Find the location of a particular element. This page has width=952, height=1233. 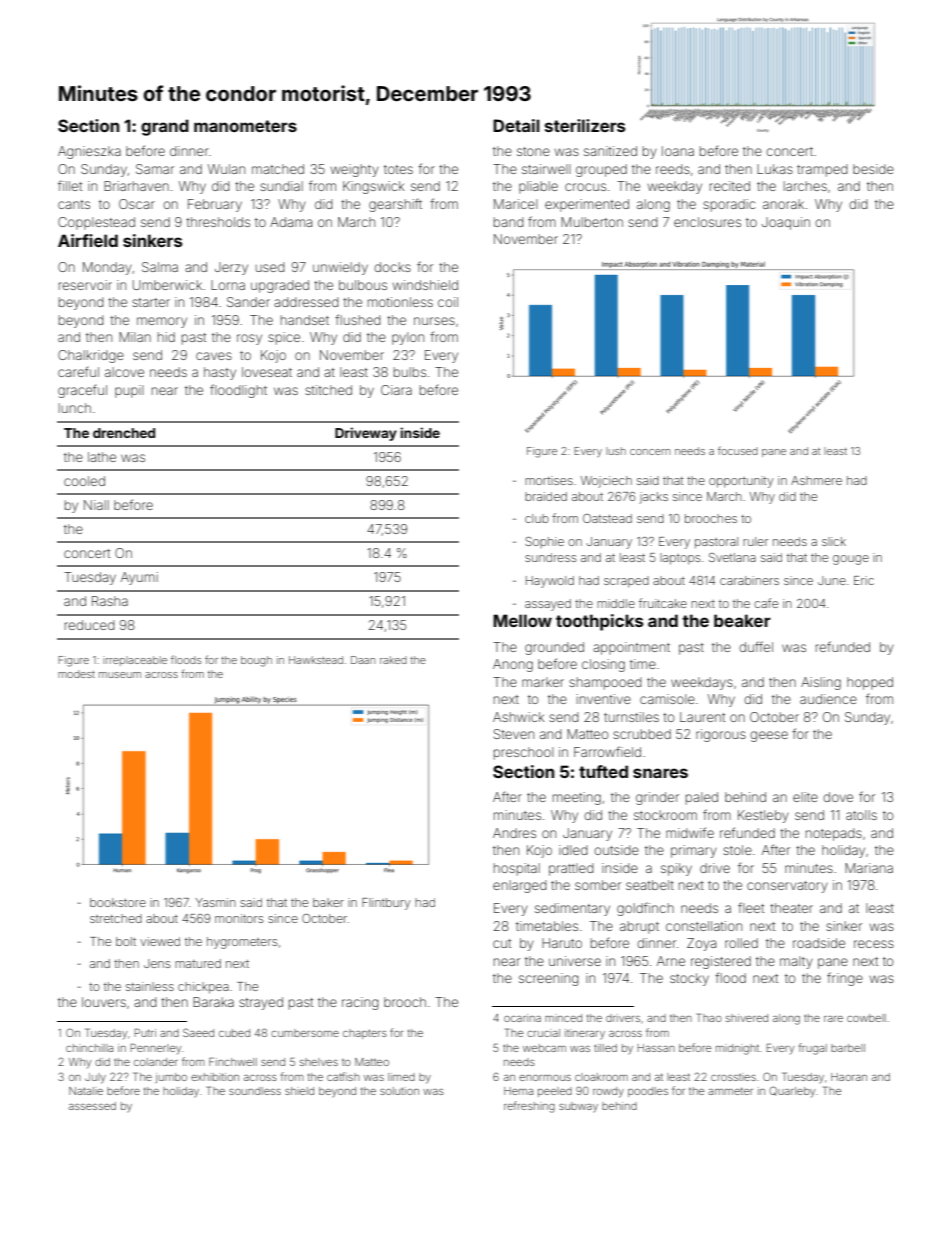

roadside is located at coordinates (819, 943).
